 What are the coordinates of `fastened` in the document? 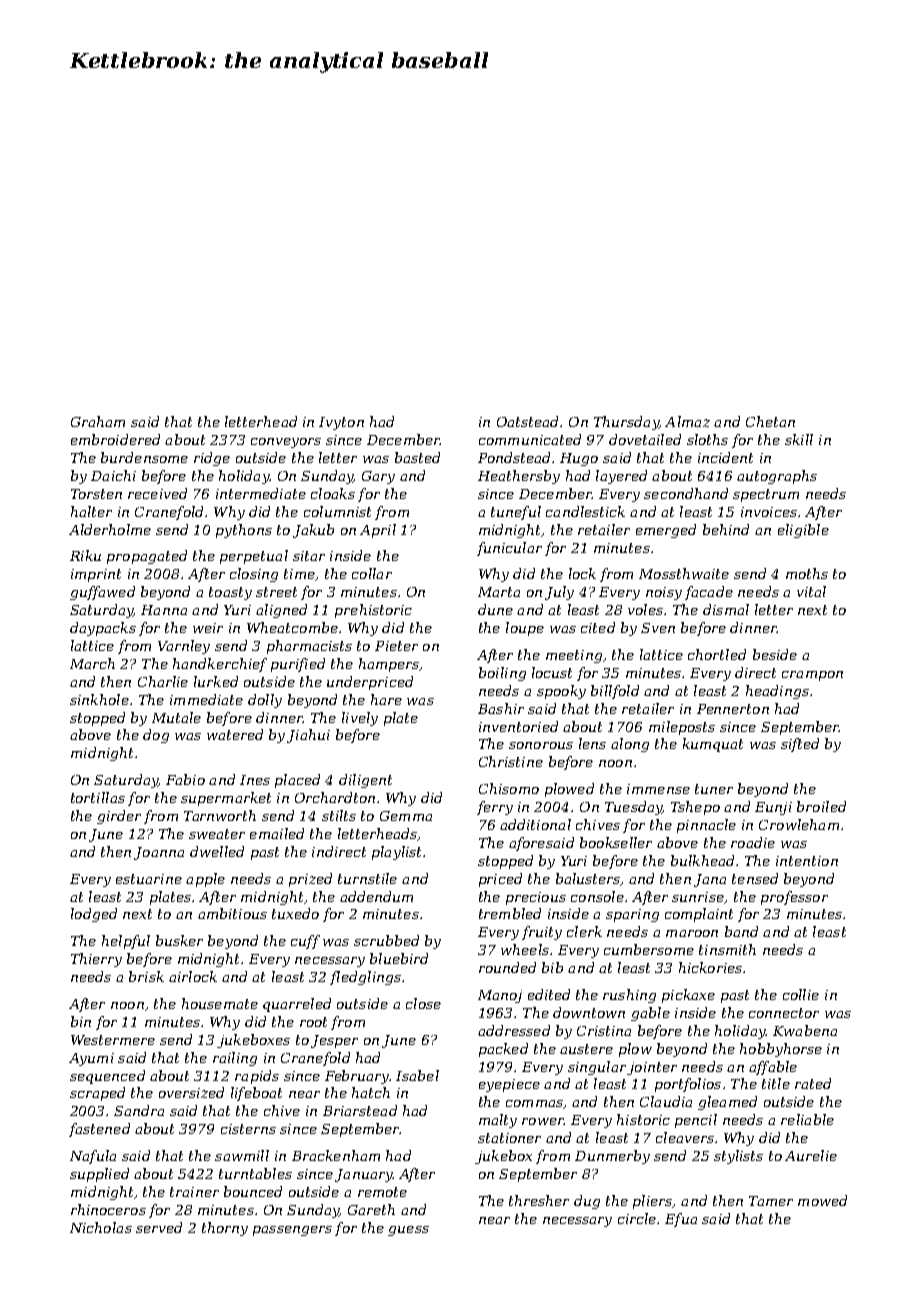 It's located at (99, 1130).
